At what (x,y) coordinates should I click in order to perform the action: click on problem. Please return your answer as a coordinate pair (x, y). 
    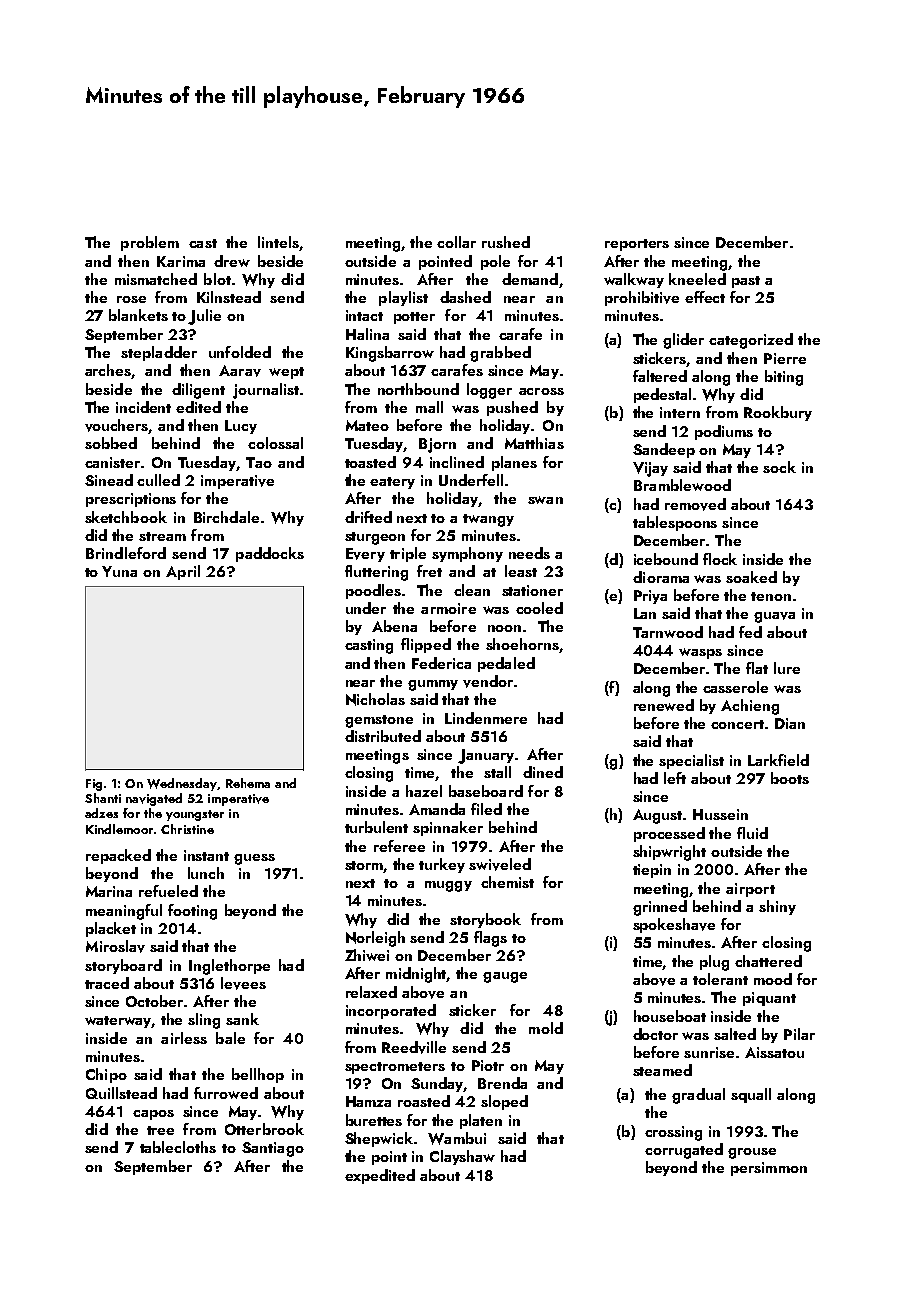
    Looking at the image, I should click on (150, 243).
